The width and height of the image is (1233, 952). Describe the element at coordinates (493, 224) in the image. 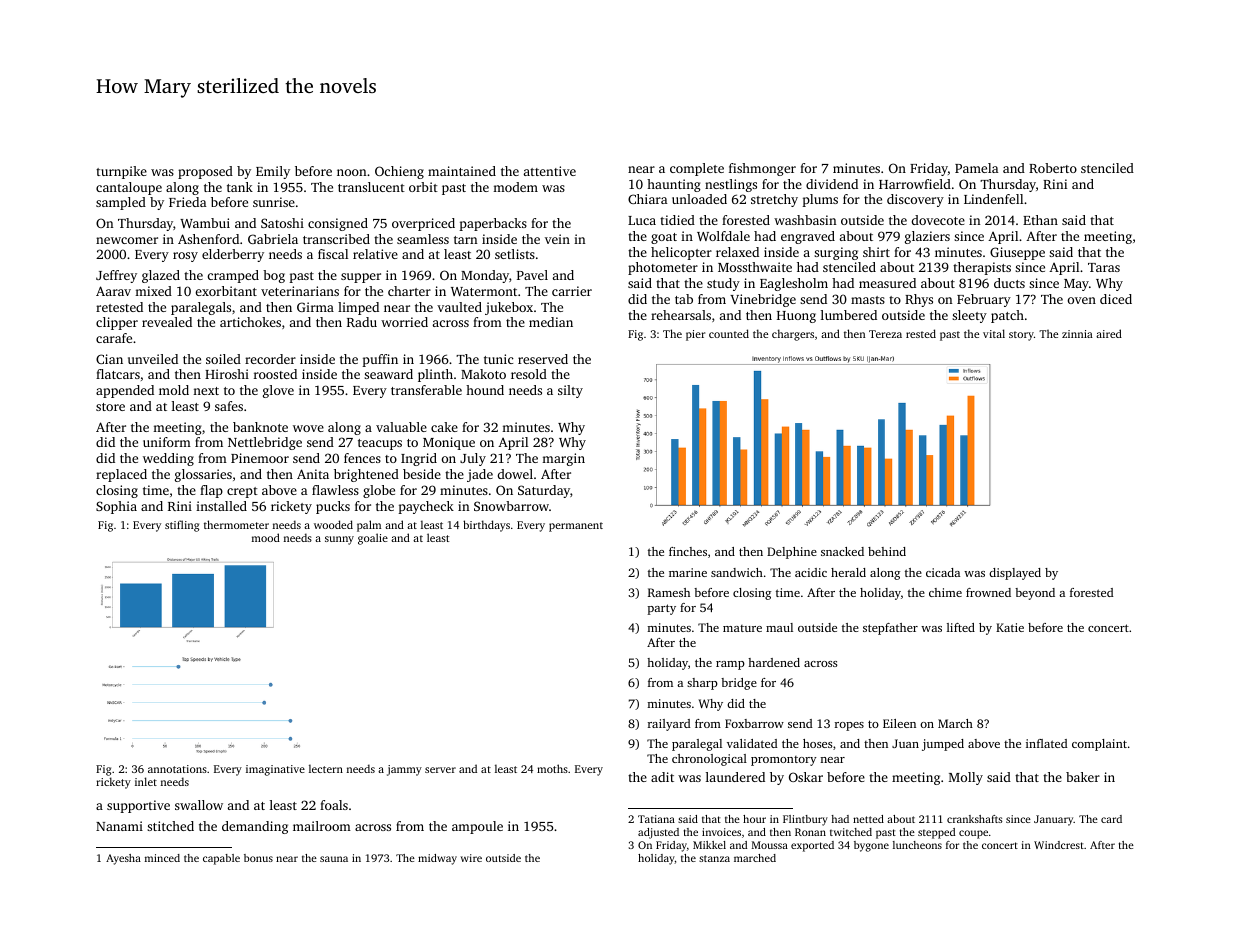

I see `paperbacks` at that location.
